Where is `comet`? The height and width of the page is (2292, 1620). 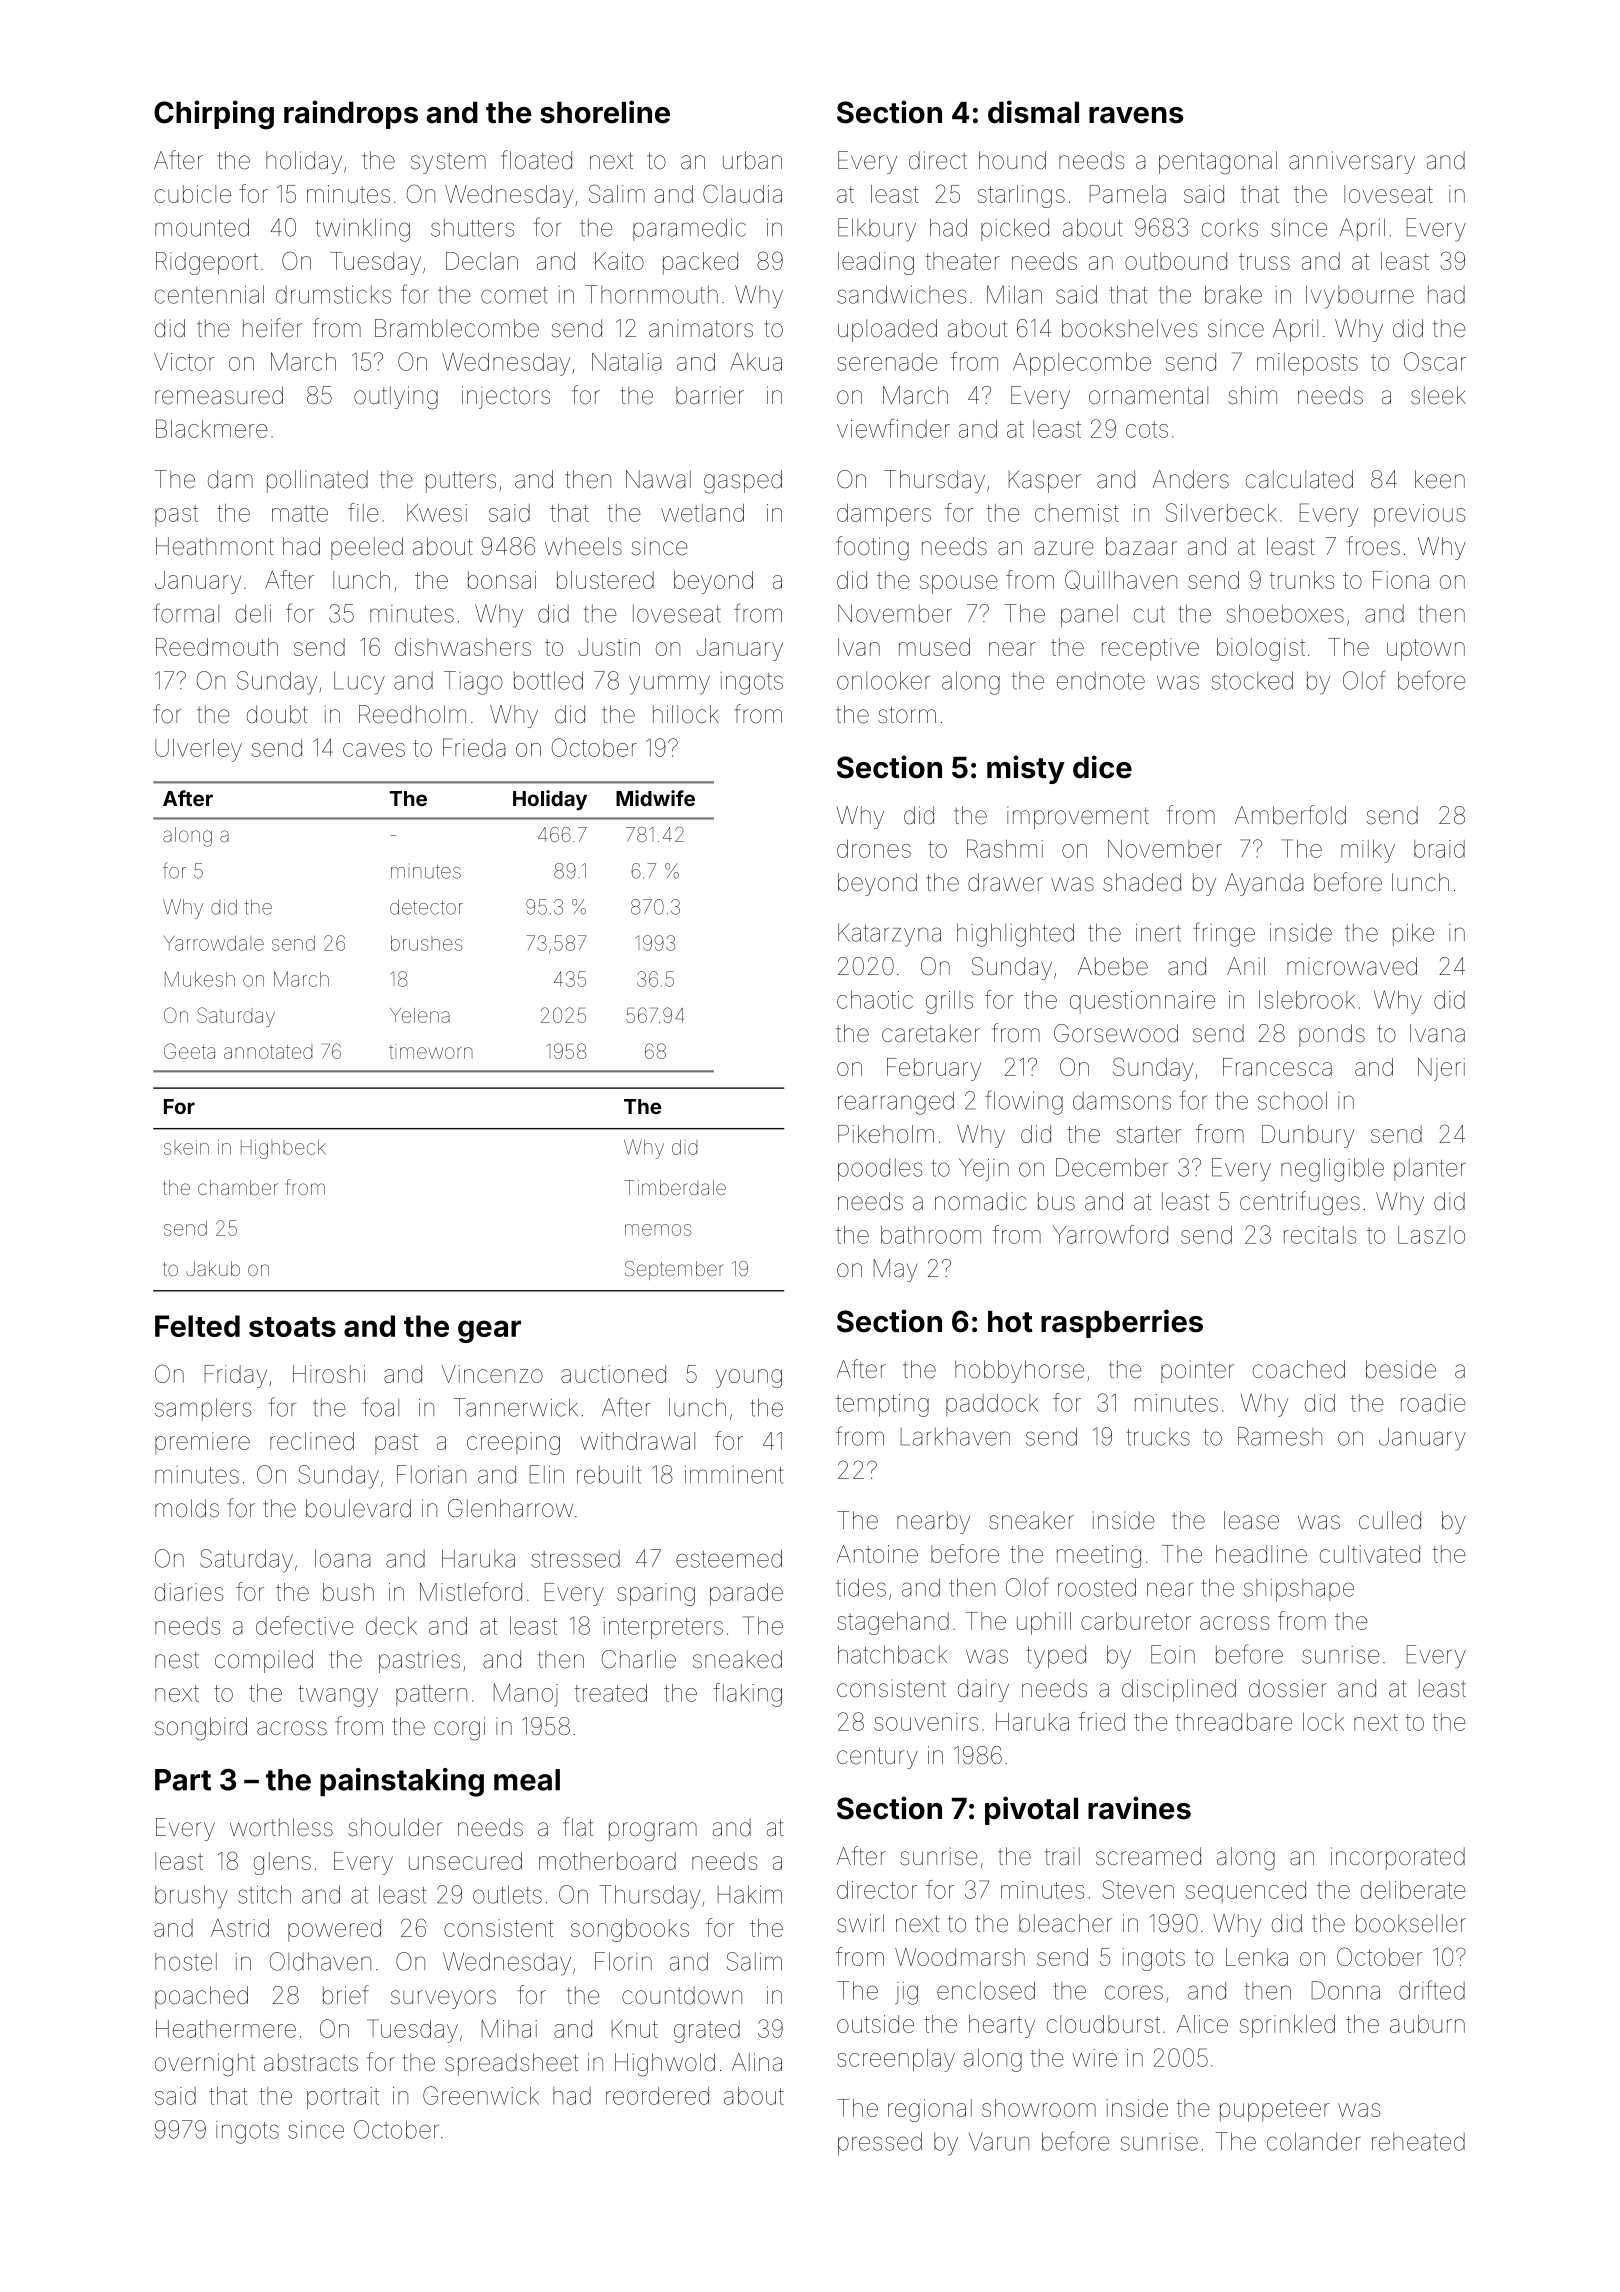 comet is located at coordinates (514, 295).
